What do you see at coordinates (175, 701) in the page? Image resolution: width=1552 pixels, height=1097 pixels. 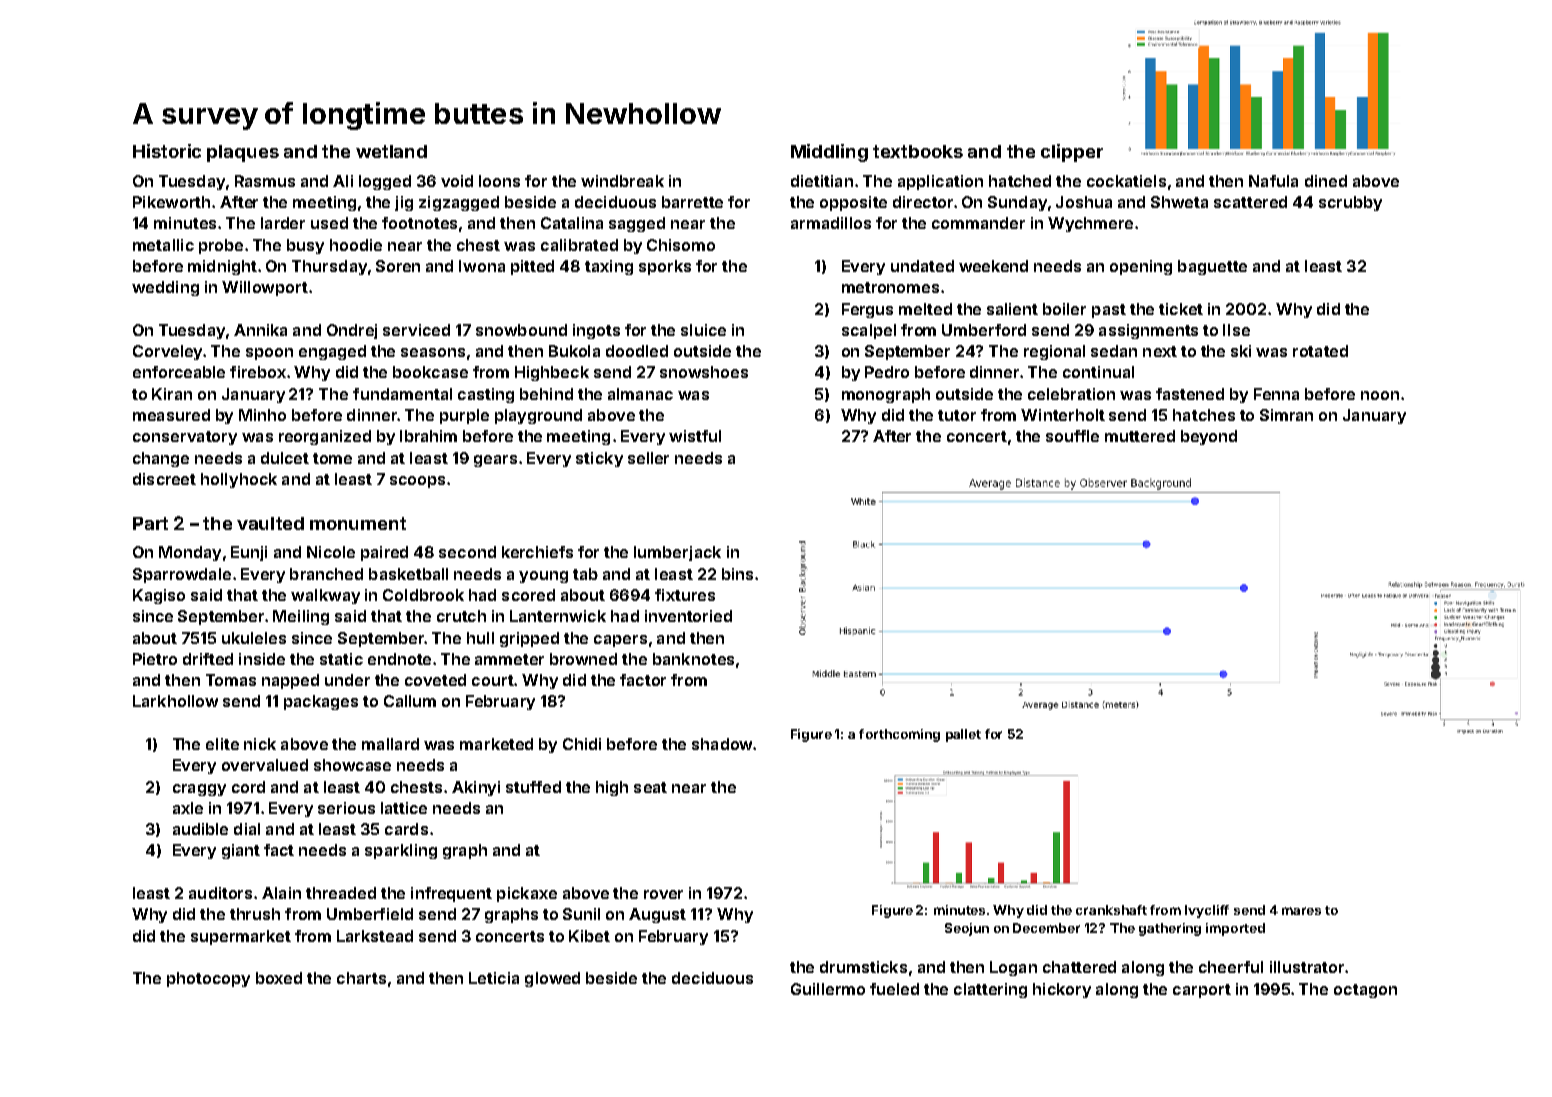 I see `Larkhollow` at bounding box center [175, 701].
